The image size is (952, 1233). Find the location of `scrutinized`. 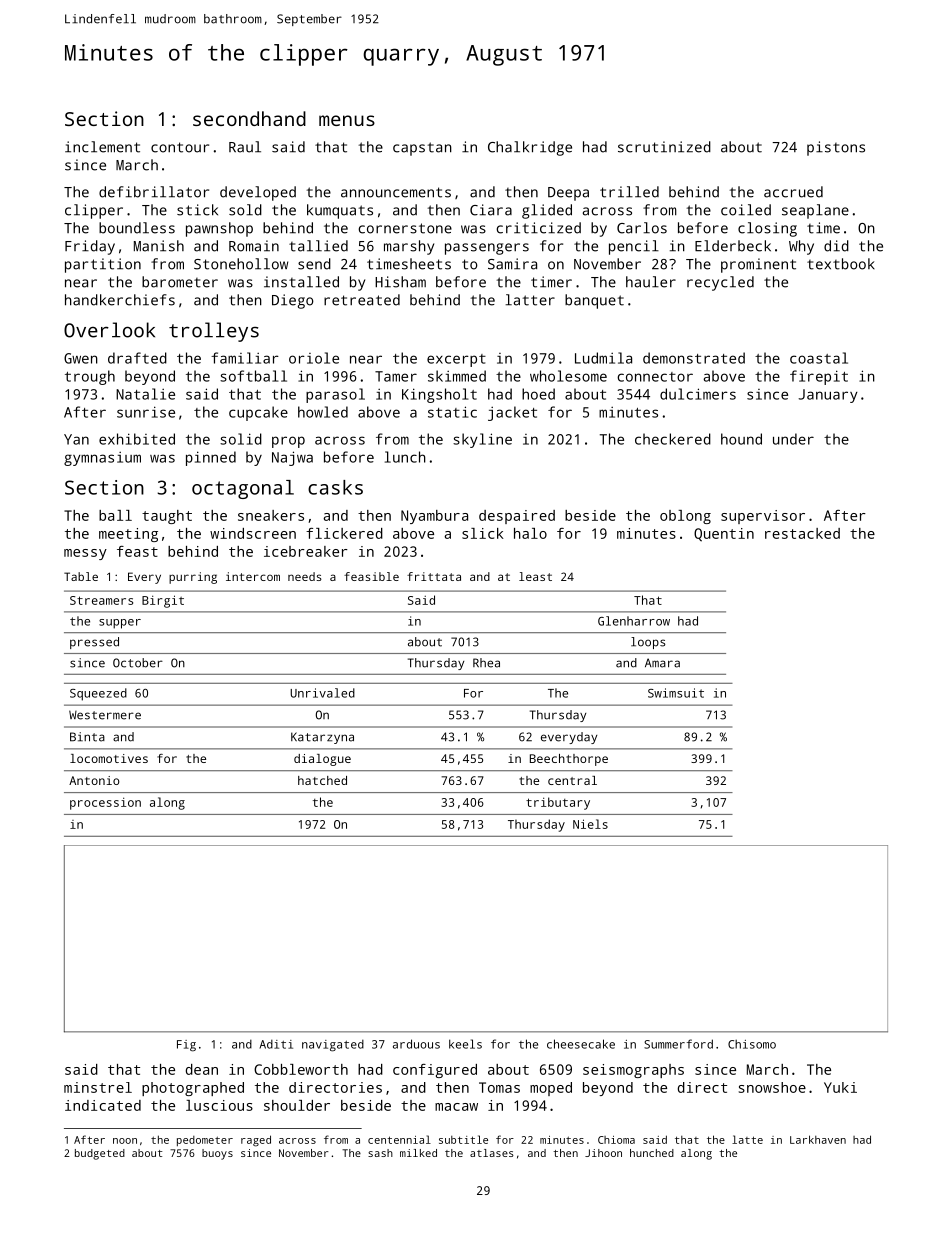

scrutinized is located at coordinates (664, 147).
